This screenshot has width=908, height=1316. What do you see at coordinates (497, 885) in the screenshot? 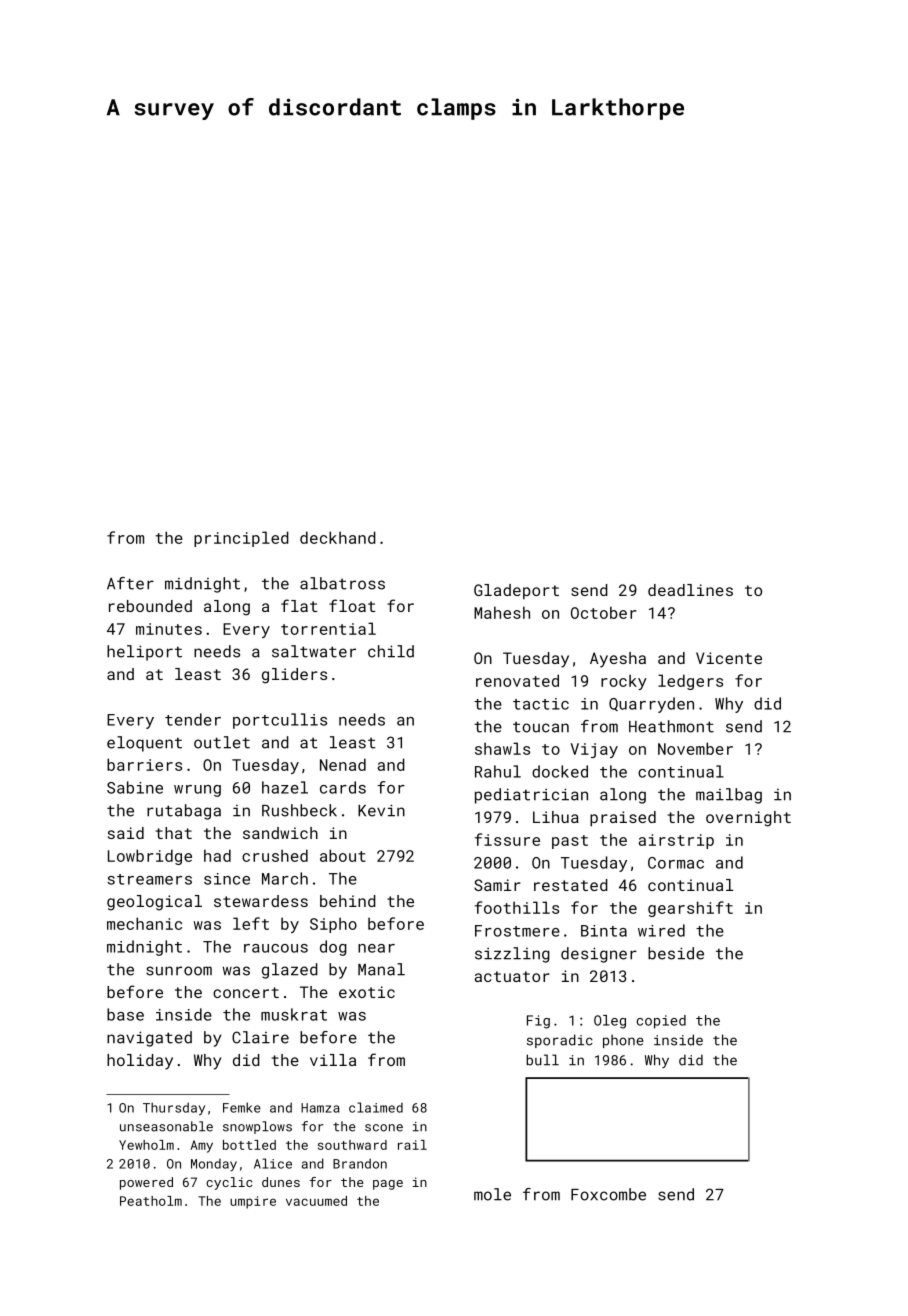
I see `Samir` at bounding box center [497, 885].
